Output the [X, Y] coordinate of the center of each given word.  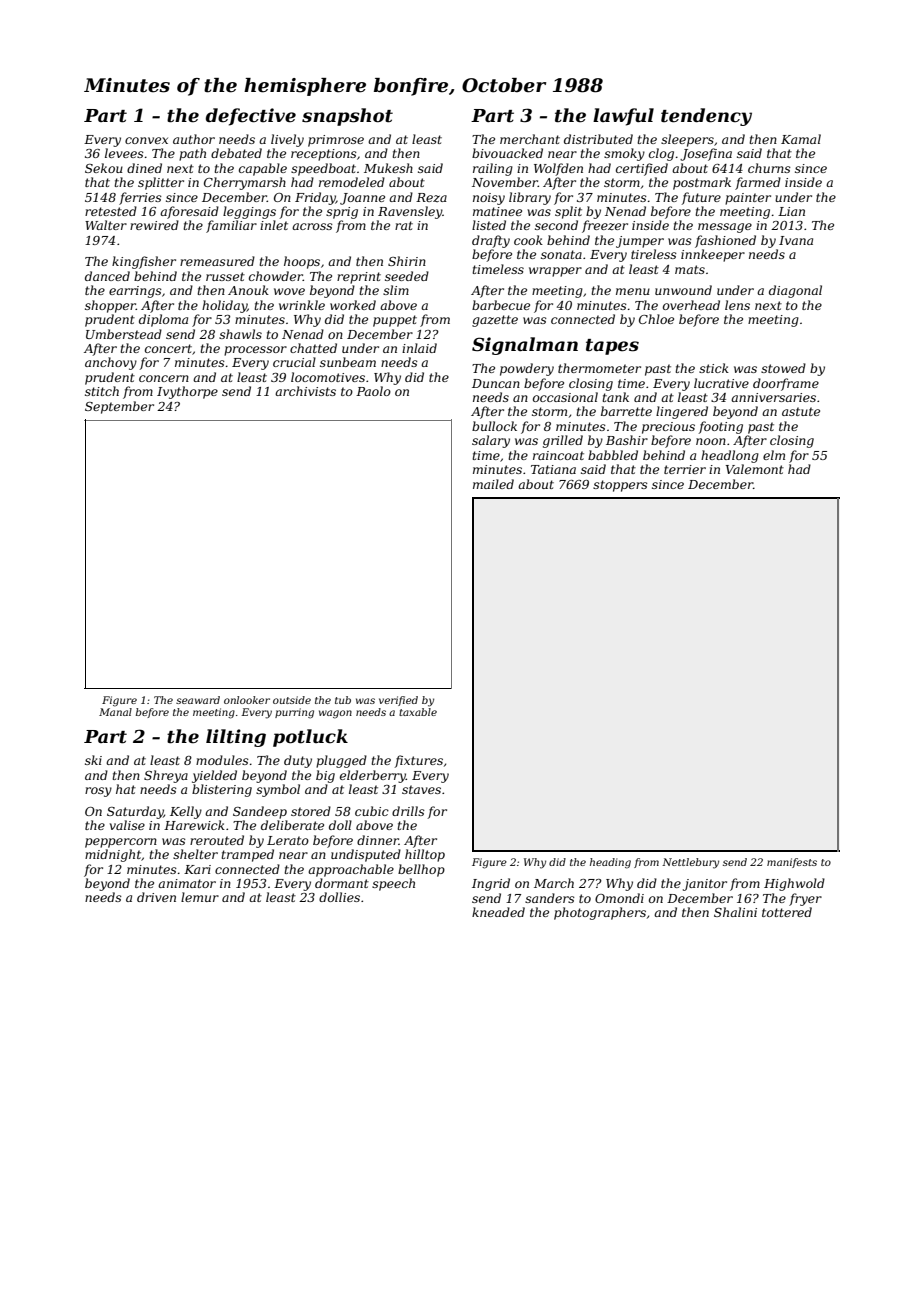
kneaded [498, 912]
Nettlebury [690, 863]
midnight [113, 855]
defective [251, 117]
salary [491, 441]
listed [489, 225]
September [119, 407]
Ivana [796, 240]
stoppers [620, 486]
